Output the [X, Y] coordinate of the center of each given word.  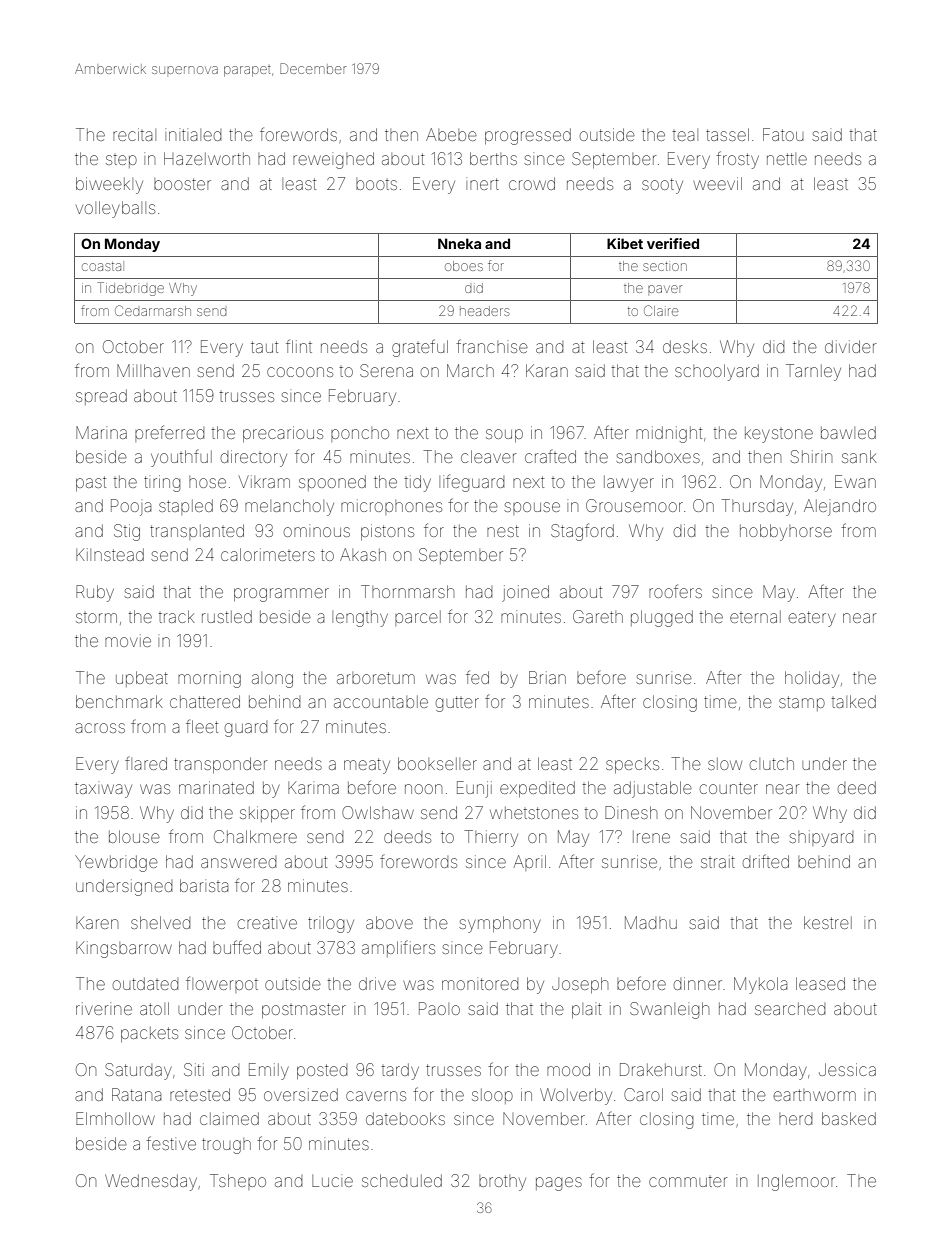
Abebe [451, 134]
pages [559, 1184]
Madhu [651, 922]
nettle [787, 159]
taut [264, 347]
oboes [464, 266]
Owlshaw [378, 812]
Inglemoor [796, 1182]
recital [134, 134]
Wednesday [151, 1182]
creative [267, 923]
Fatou [783, 134]
